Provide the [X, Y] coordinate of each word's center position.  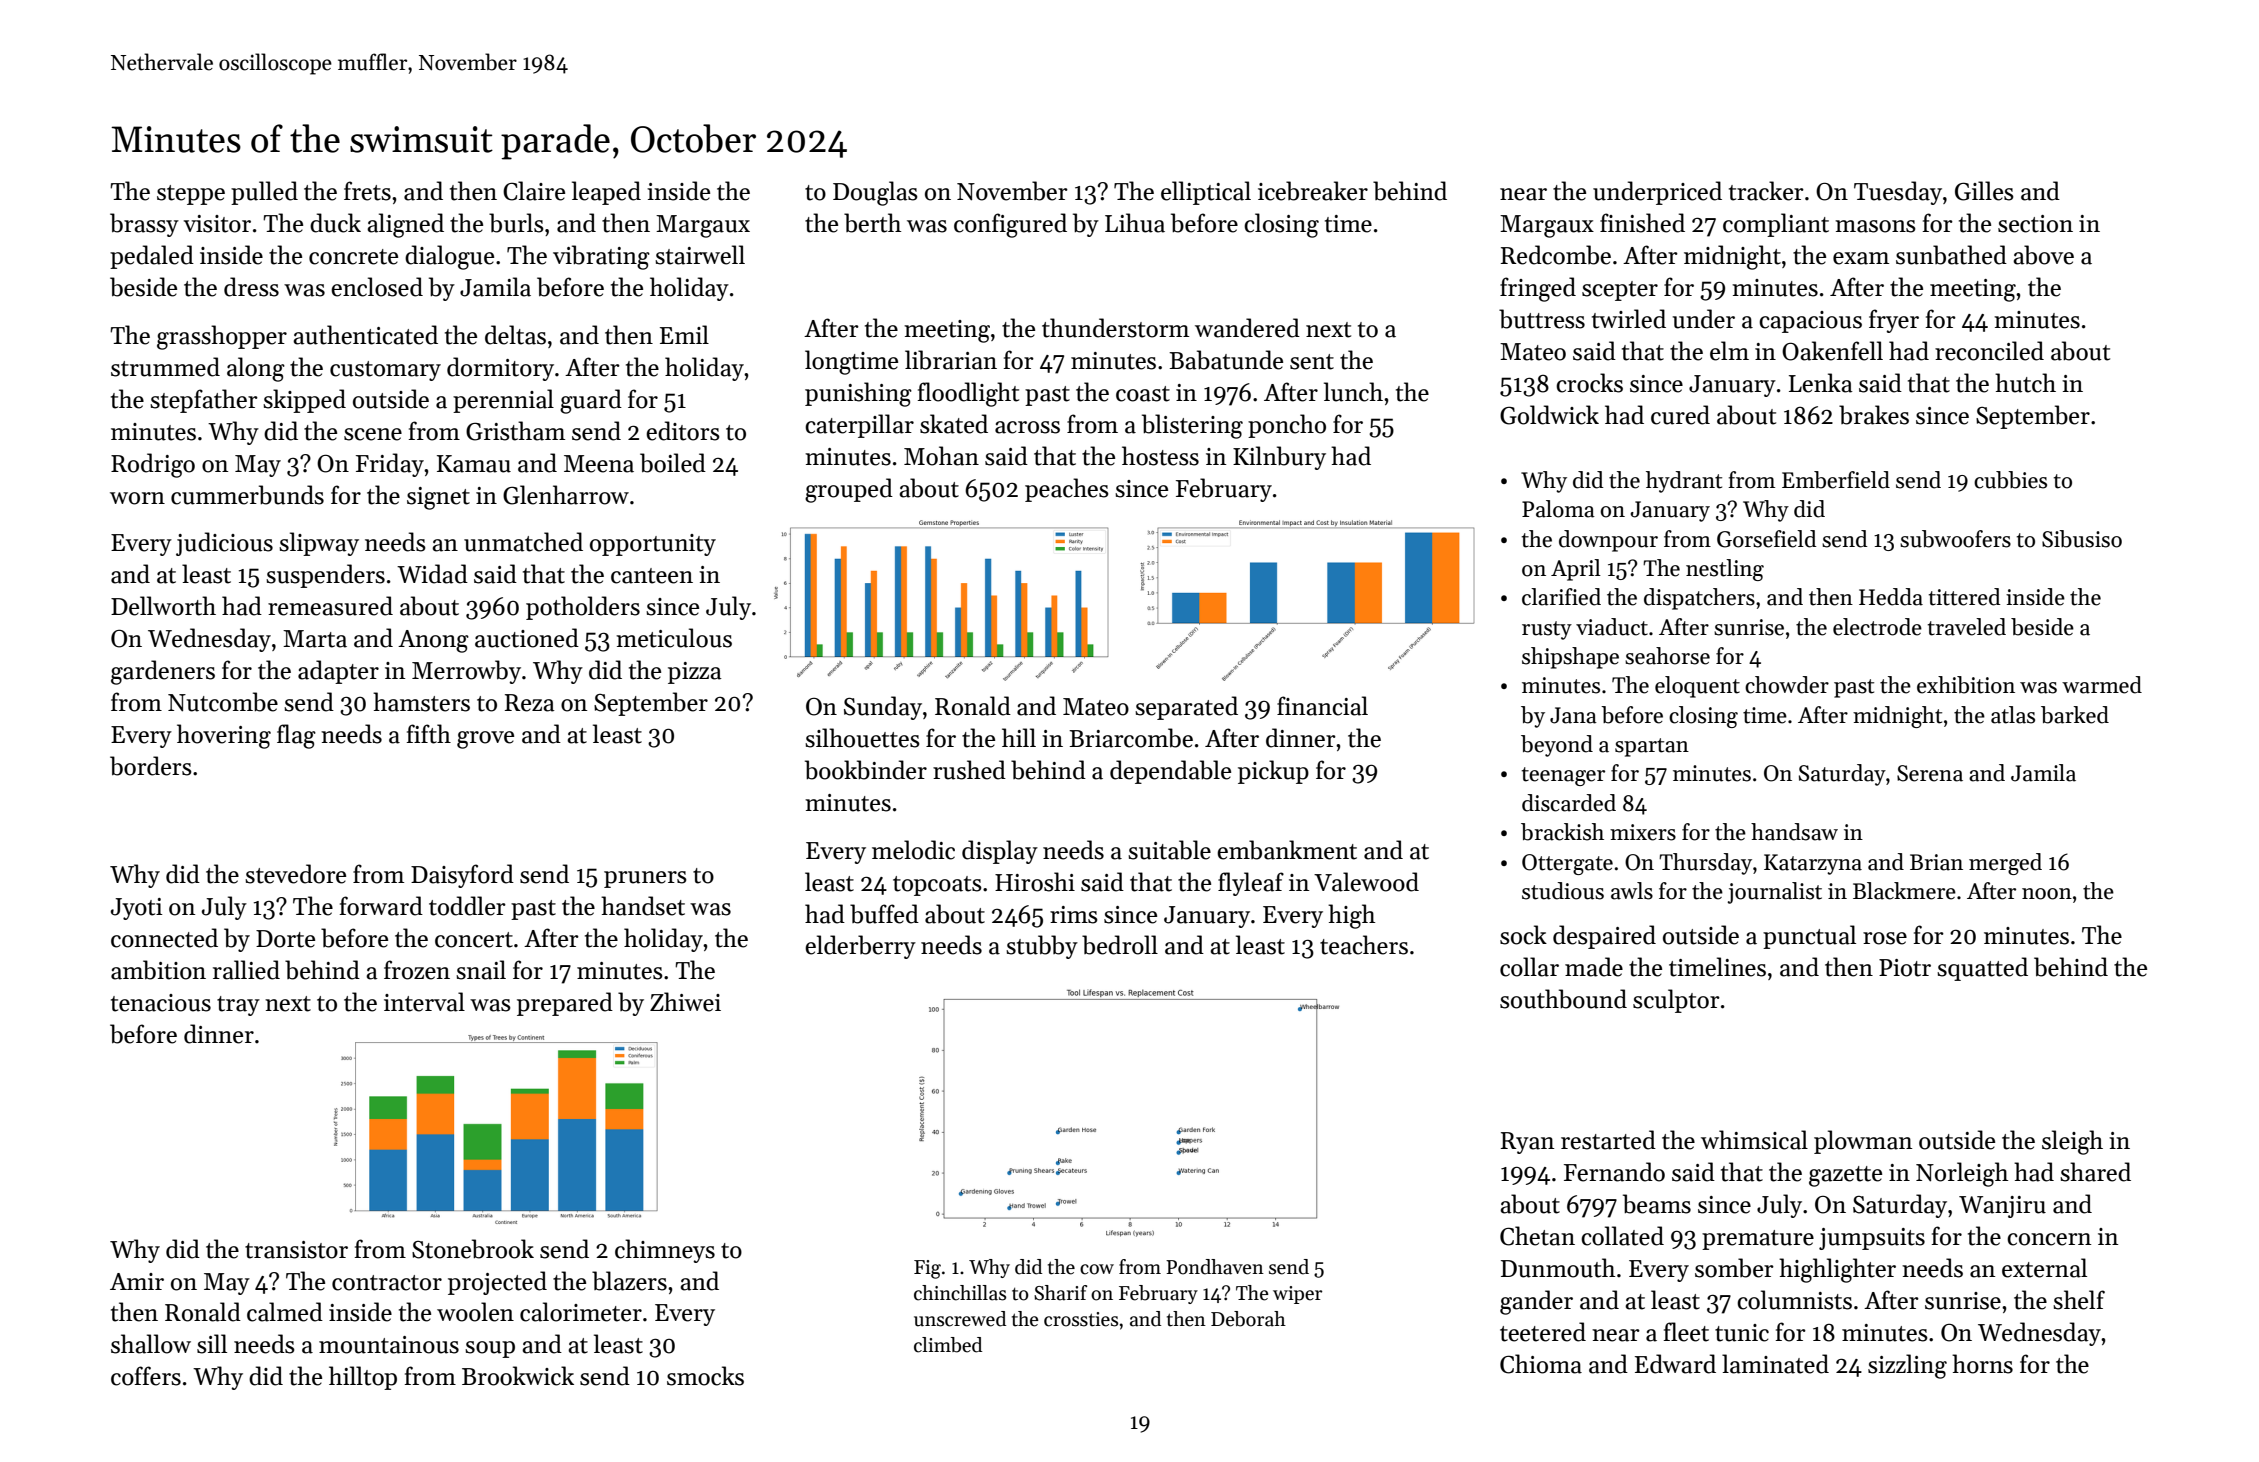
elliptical [1206, 193]
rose [1885, 938]
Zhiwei [685, 1002]
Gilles [1984, 191]
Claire [534, 191]
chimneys [665, 1251]
